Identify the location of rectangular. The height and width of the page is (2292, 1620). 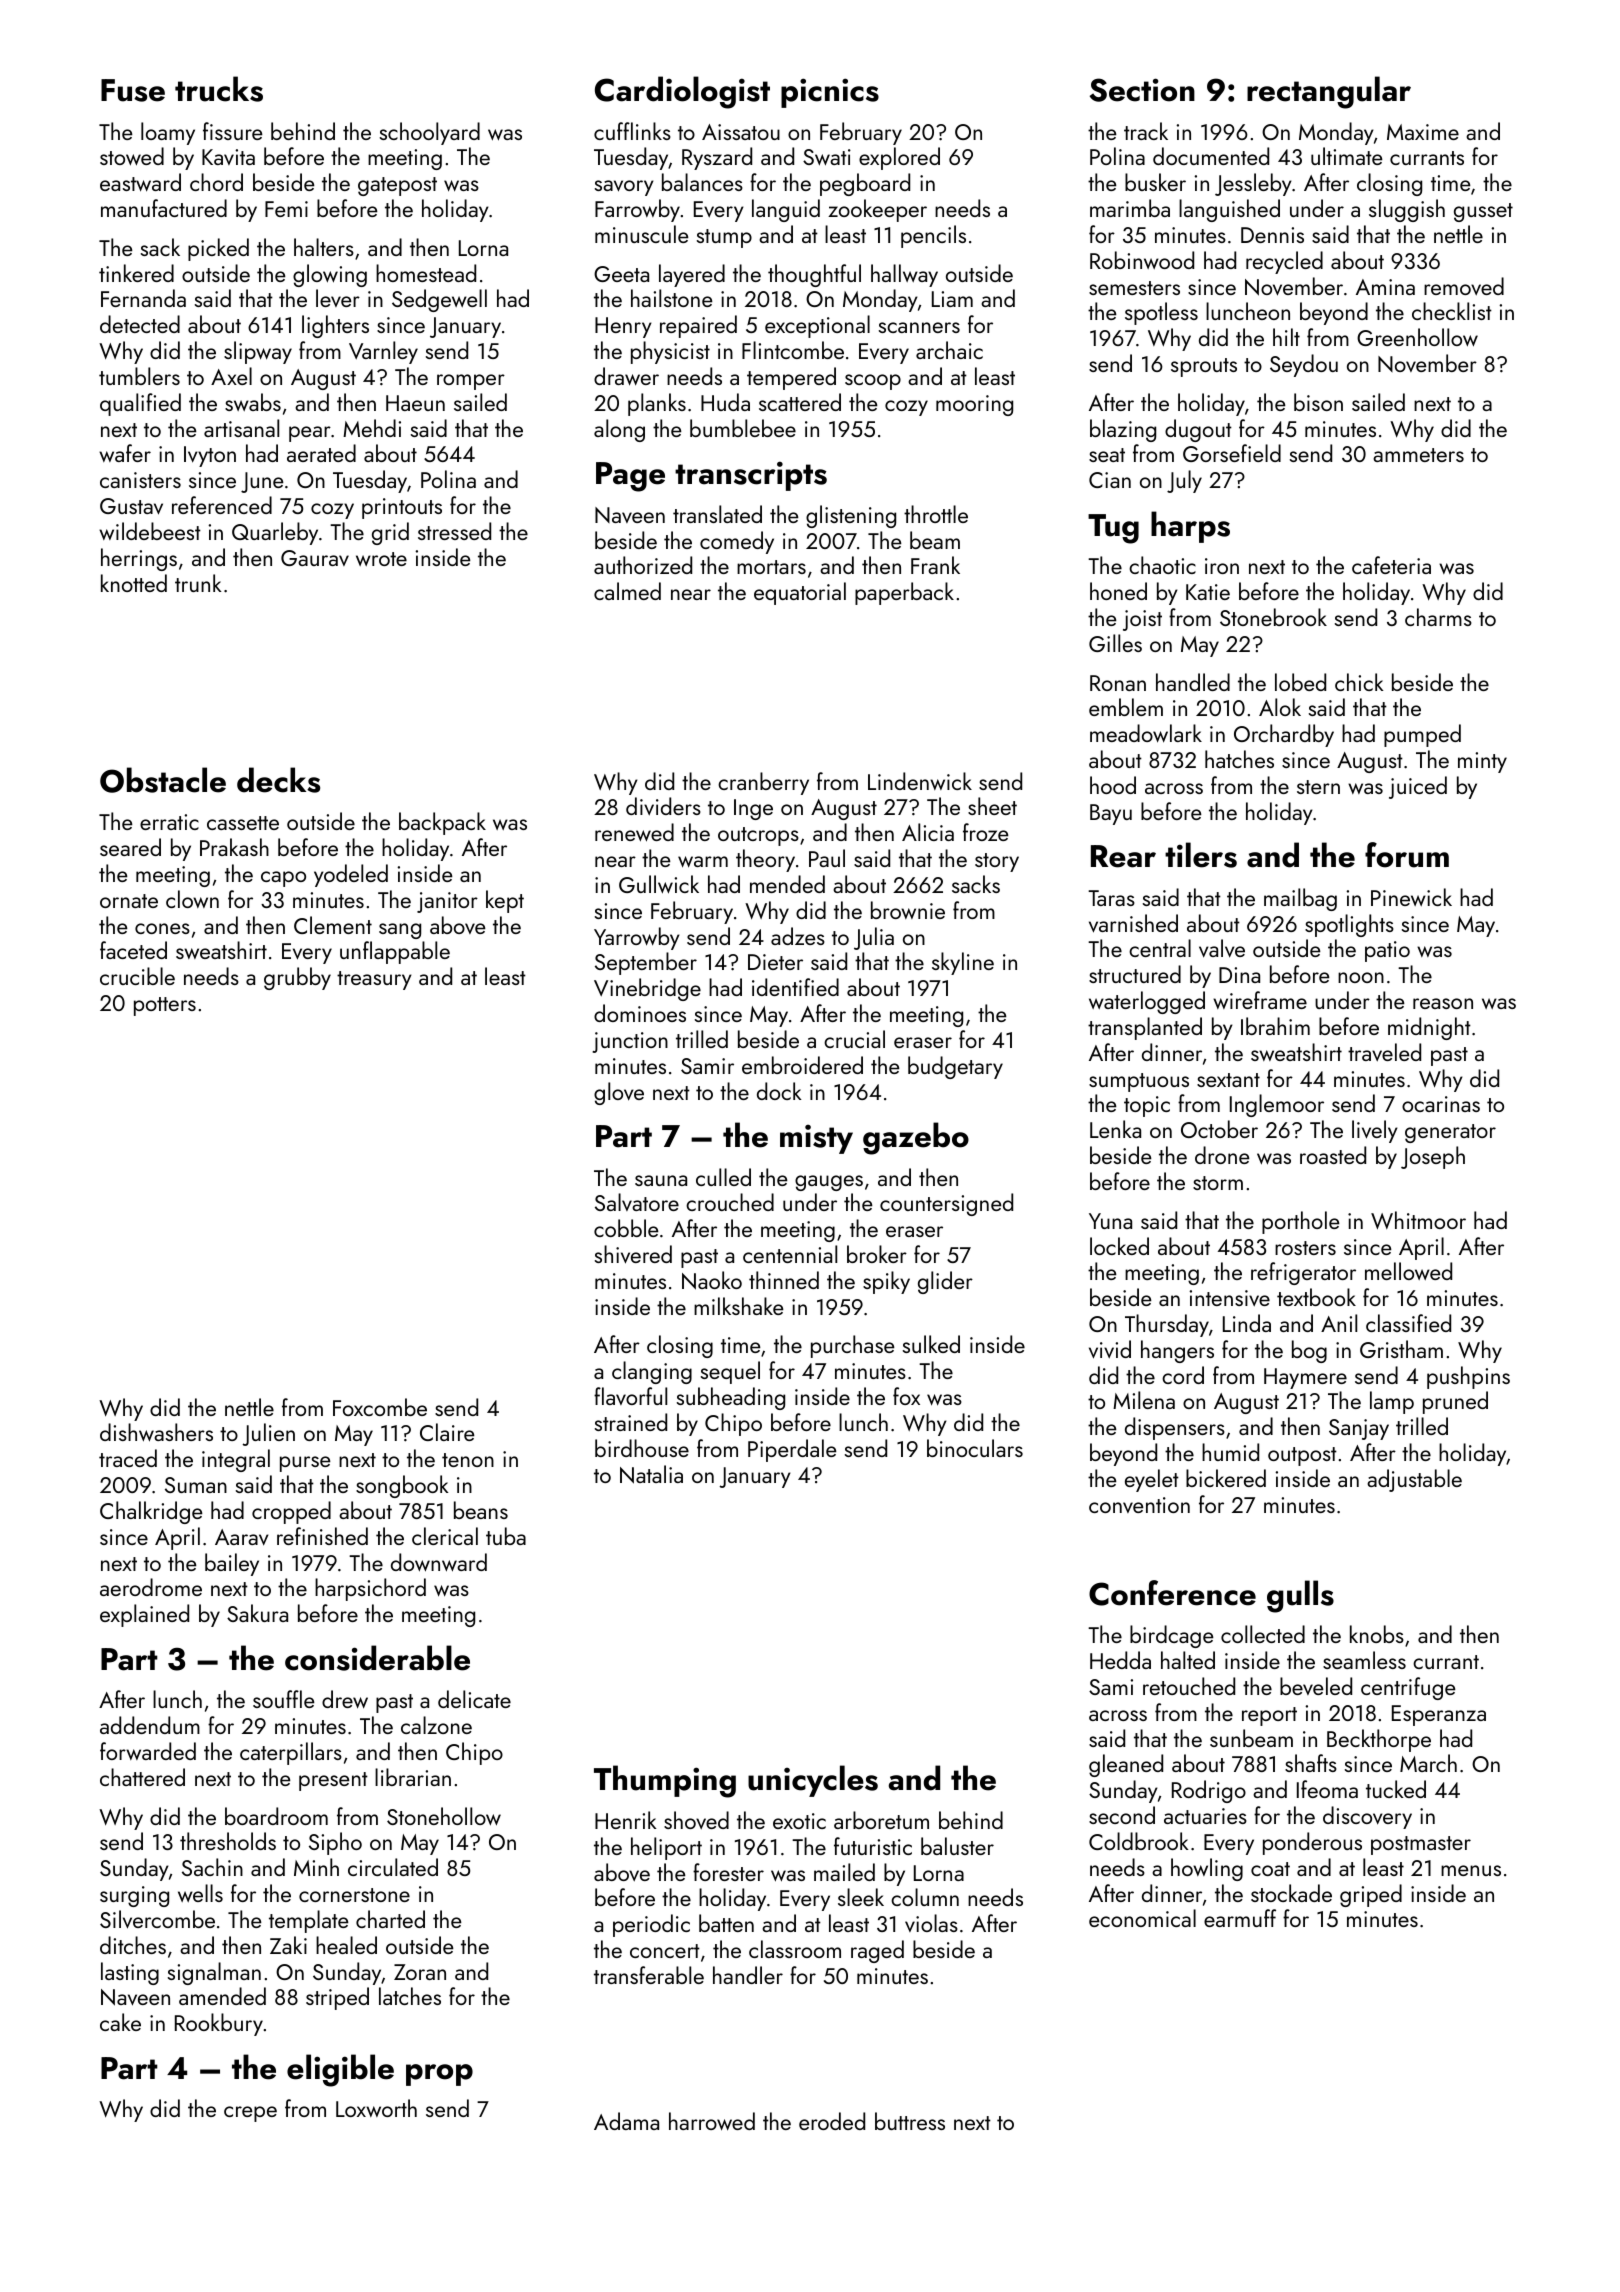
(1329, 92).
